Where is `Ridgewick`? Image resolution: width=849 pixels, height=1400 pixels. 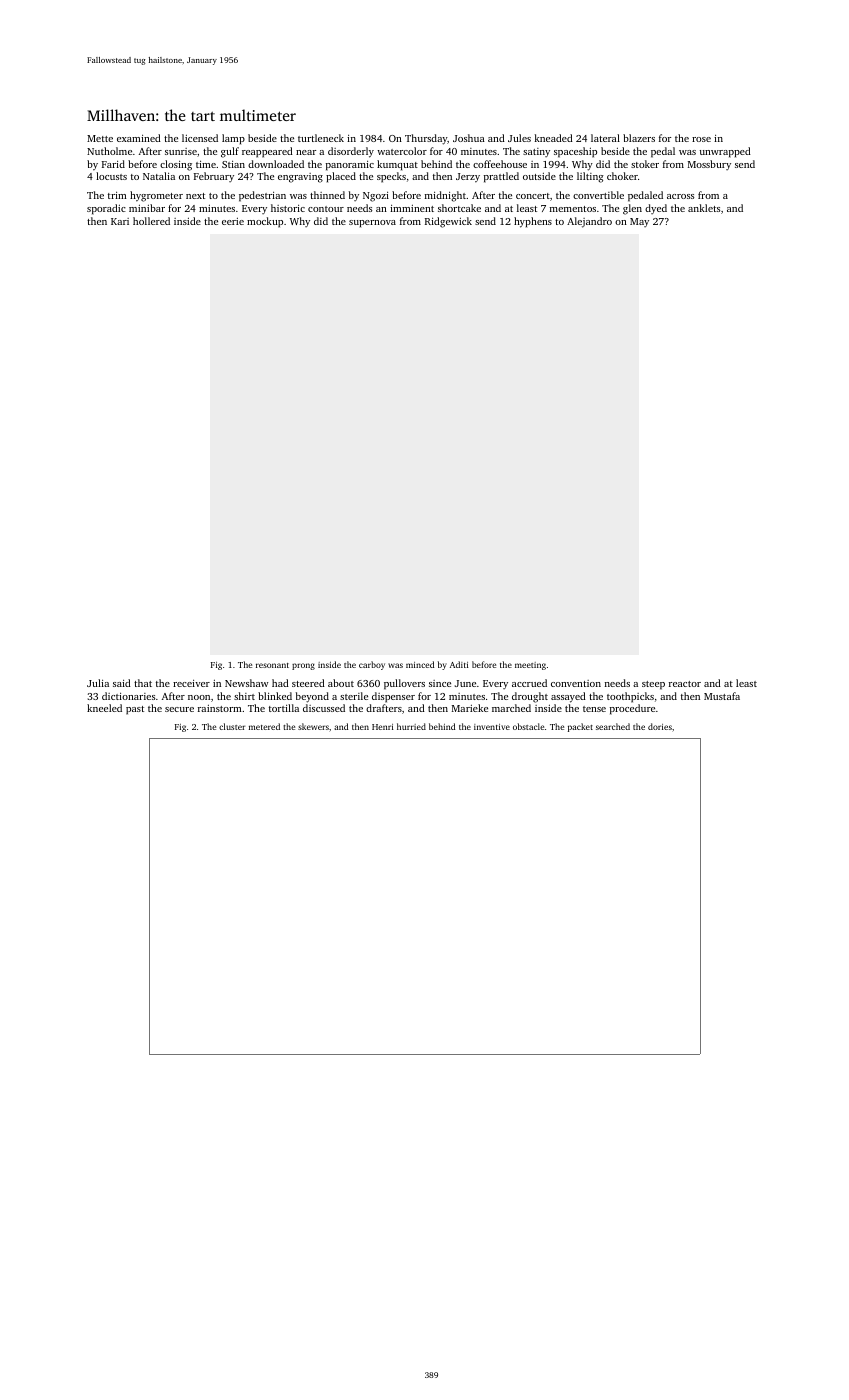
Ridgewick is located at coordinates (448, 222).
